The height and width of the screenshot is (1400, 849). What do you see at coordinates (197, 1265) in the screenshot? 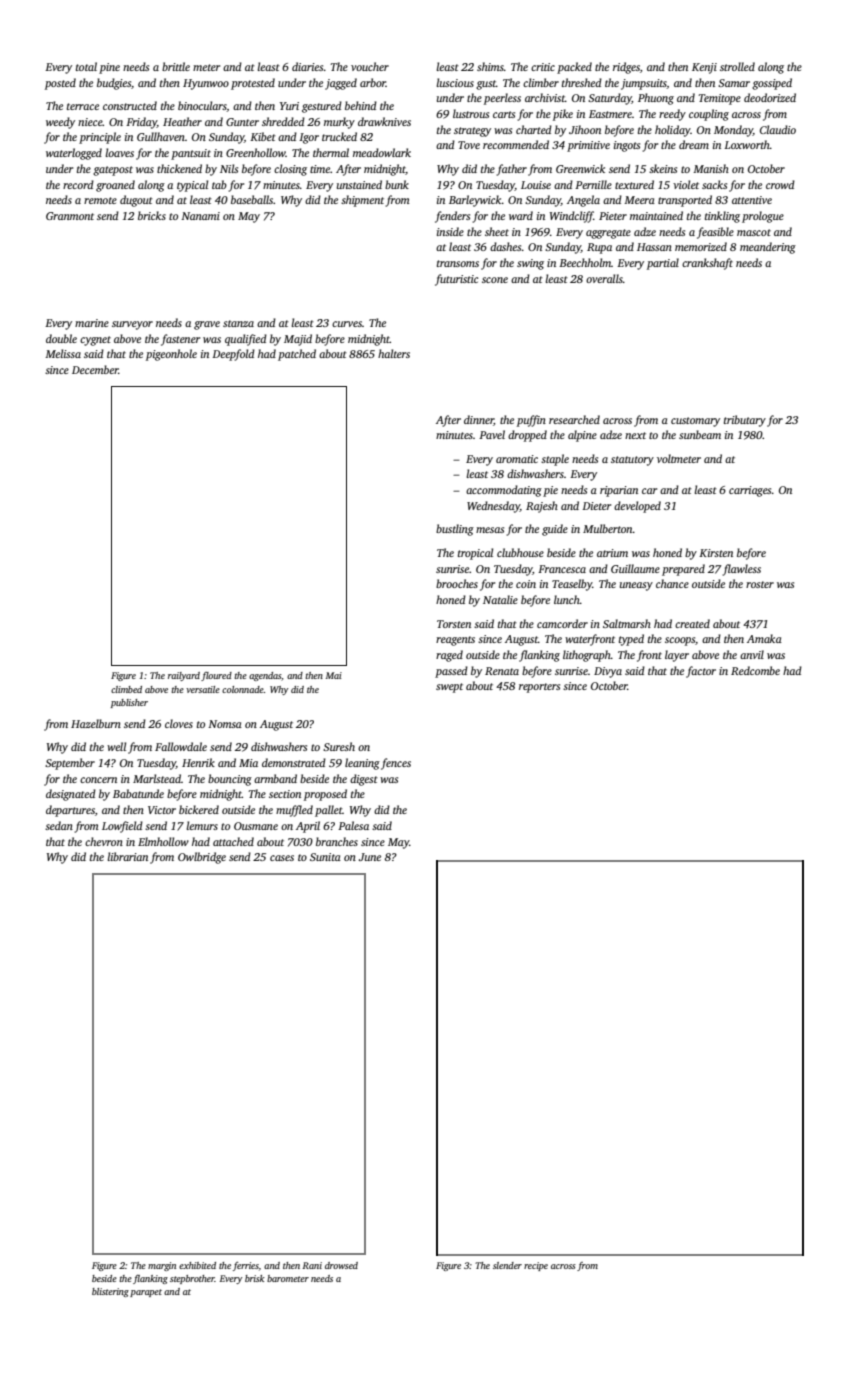
I see `exhibited` at bounding box center [197, 1265].
